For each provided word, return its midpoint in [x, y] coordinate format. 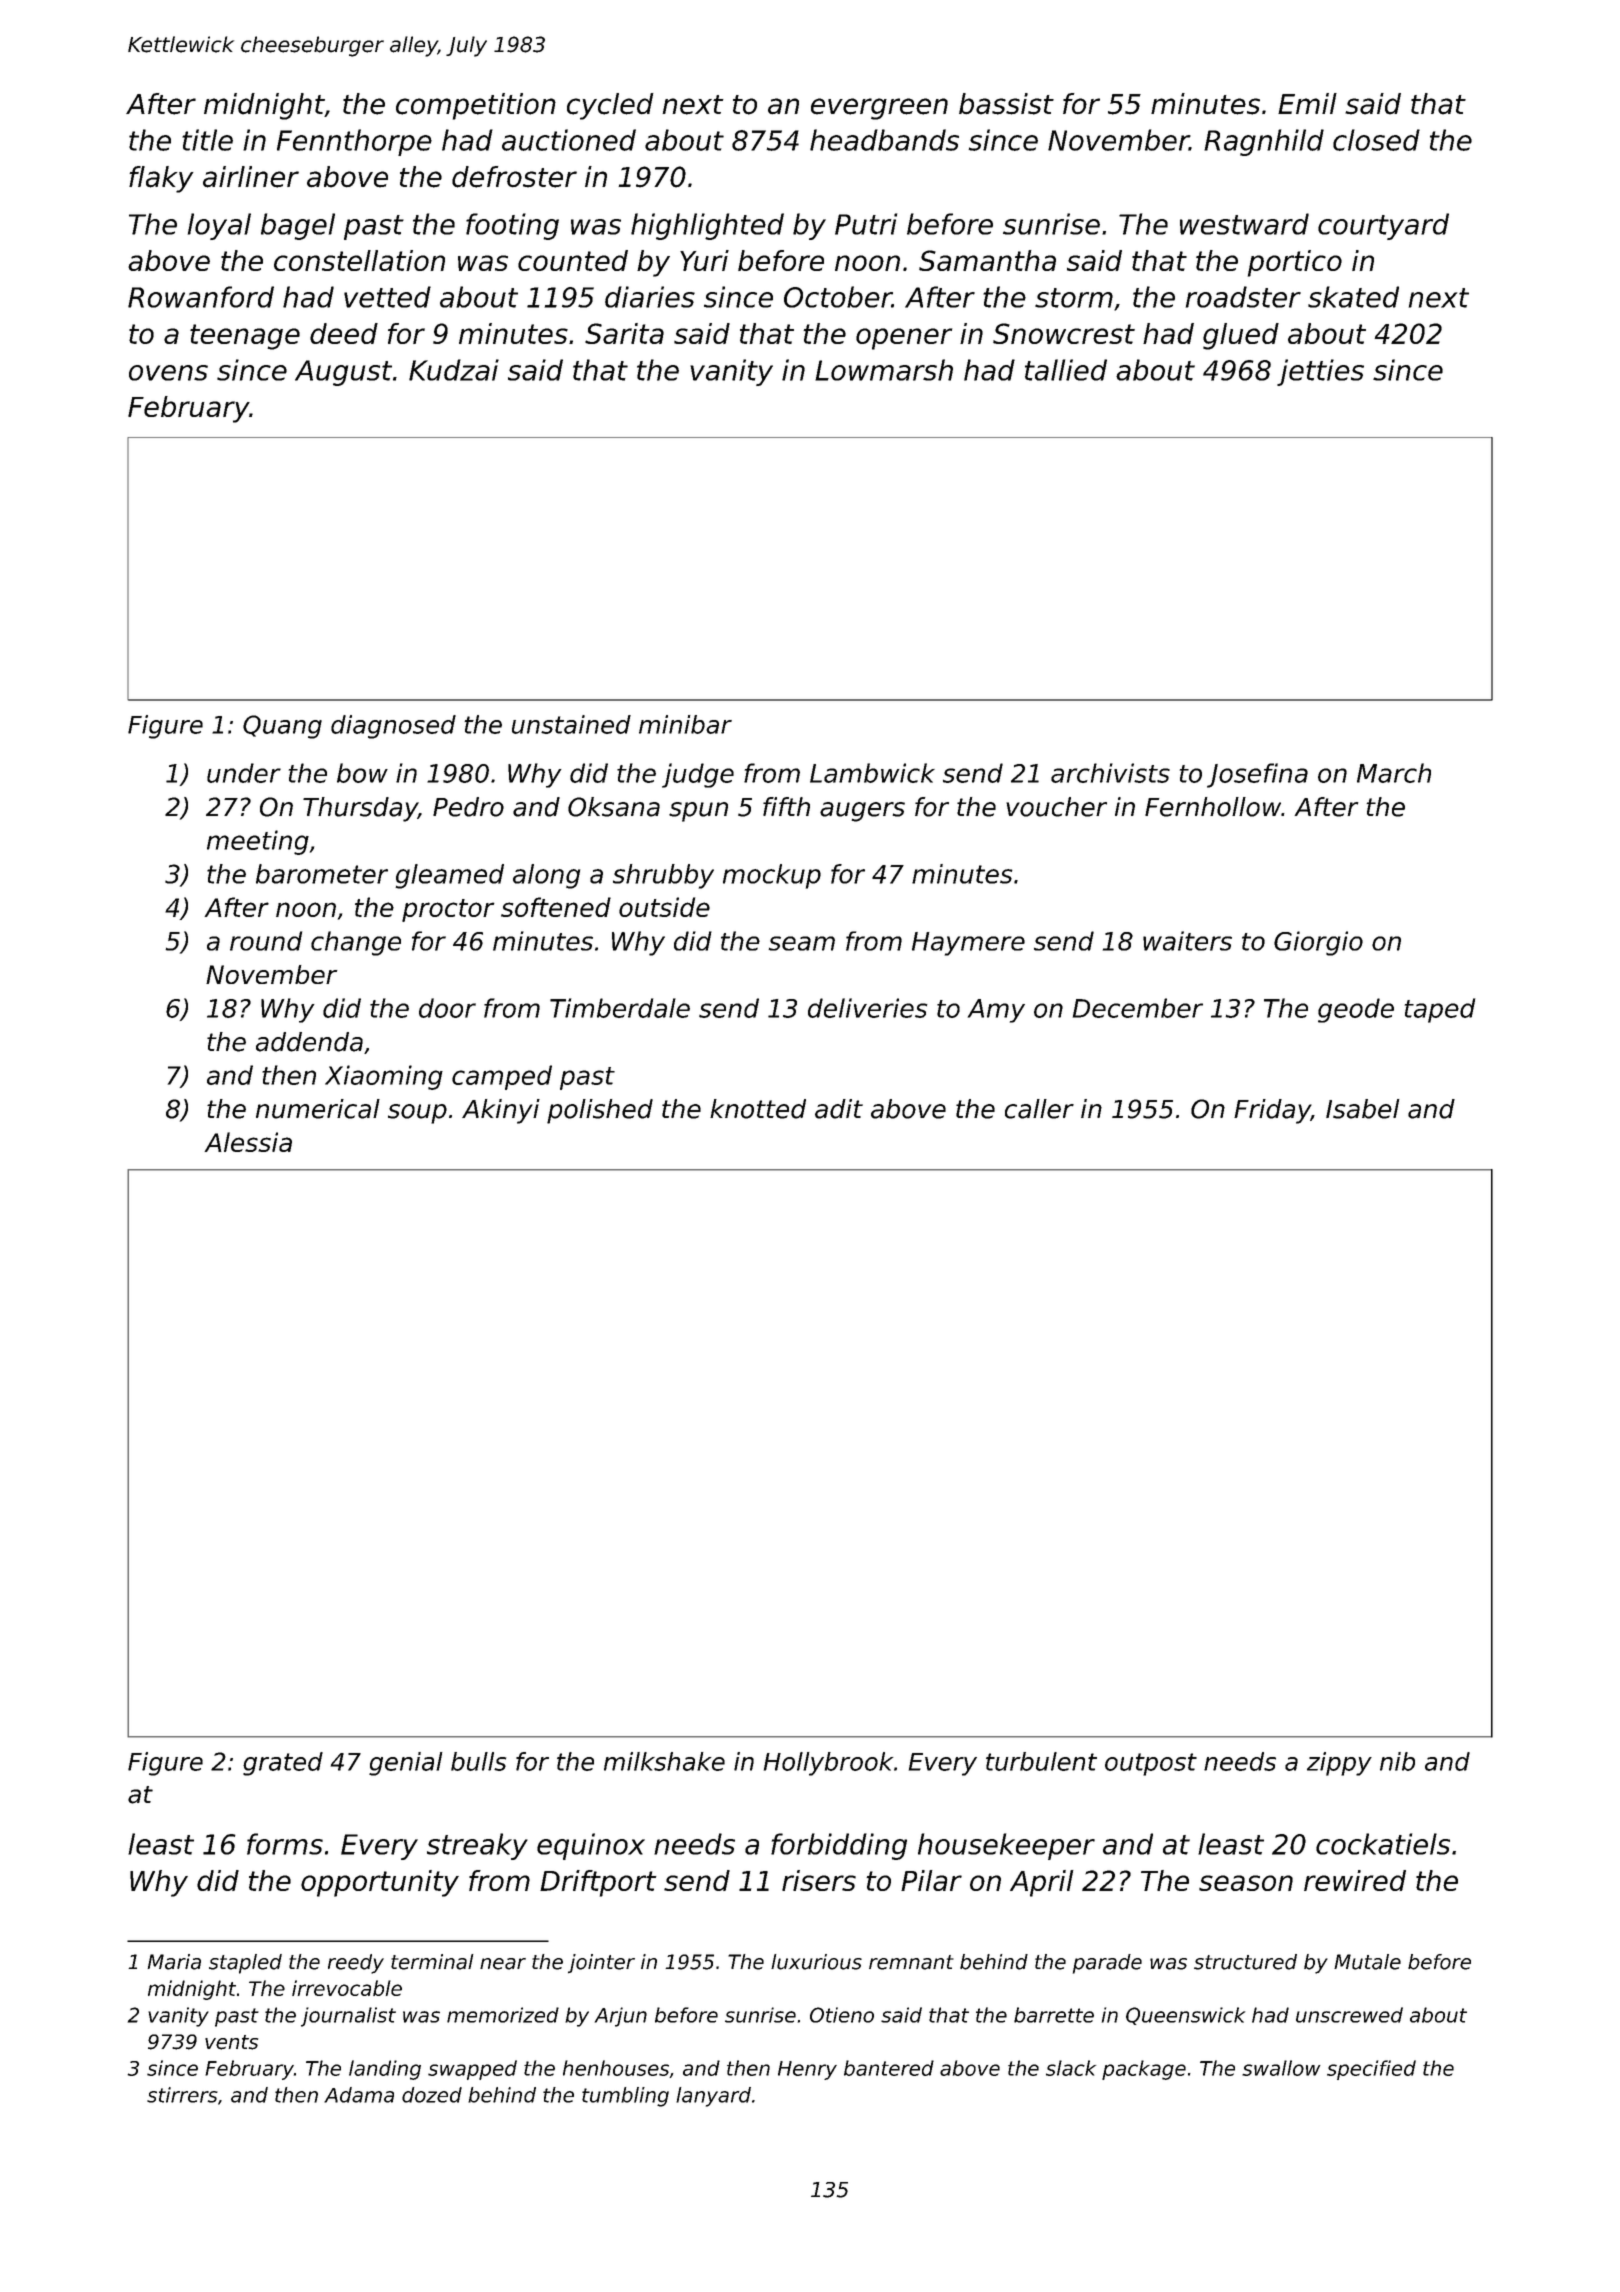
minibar [685, 724]
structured [1245, 1962]
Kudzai [454, 370]
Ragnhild [1264, 142]
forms [285, 1844]
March [1394, 773]
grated [283, 1764]
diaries [650, 297]
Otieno [842, 2015]
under [244, 773]
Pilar [931, 1880]
